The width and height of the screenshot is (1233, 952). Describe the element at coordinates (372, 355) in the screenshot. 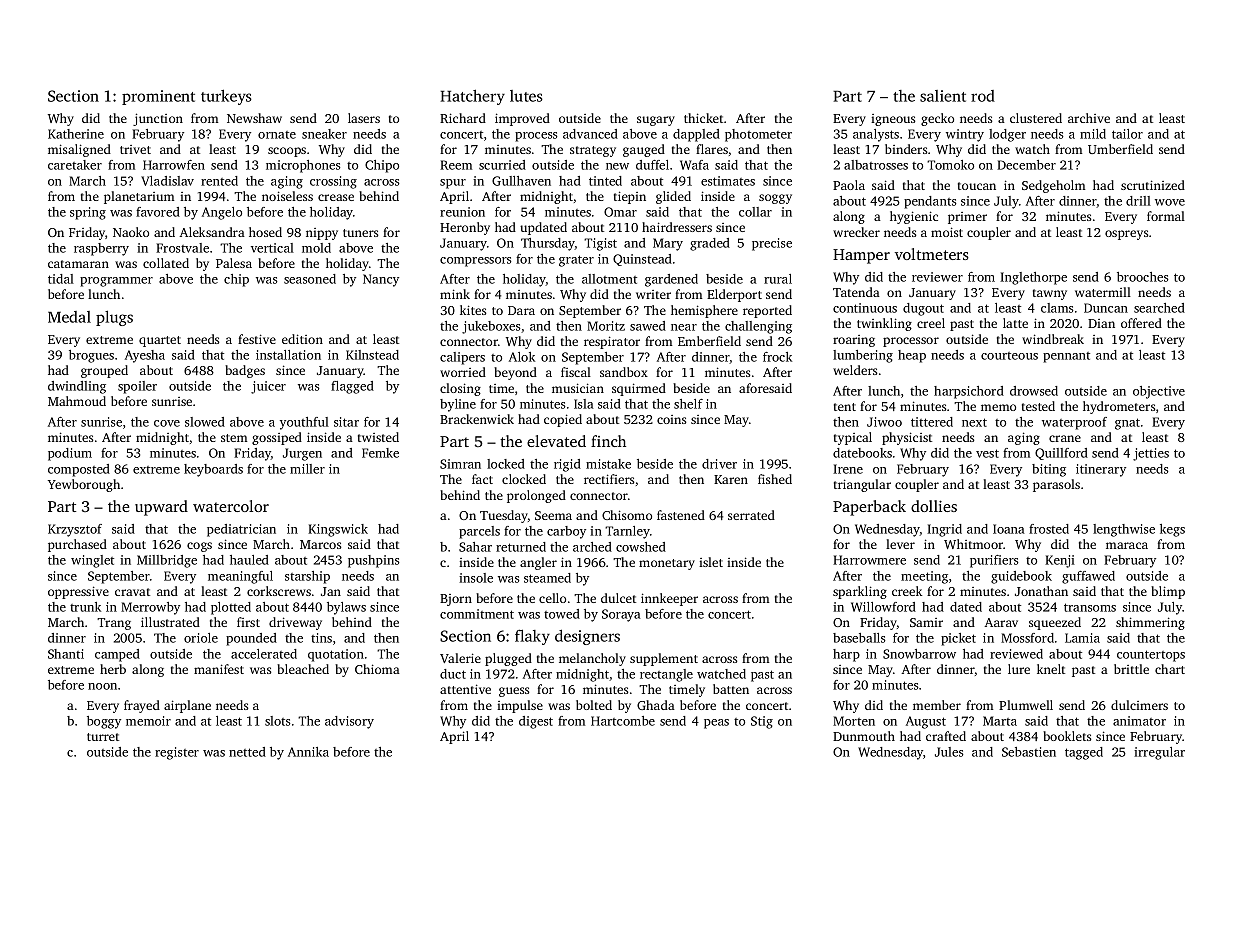

I see `Kilnstead` at that location.
